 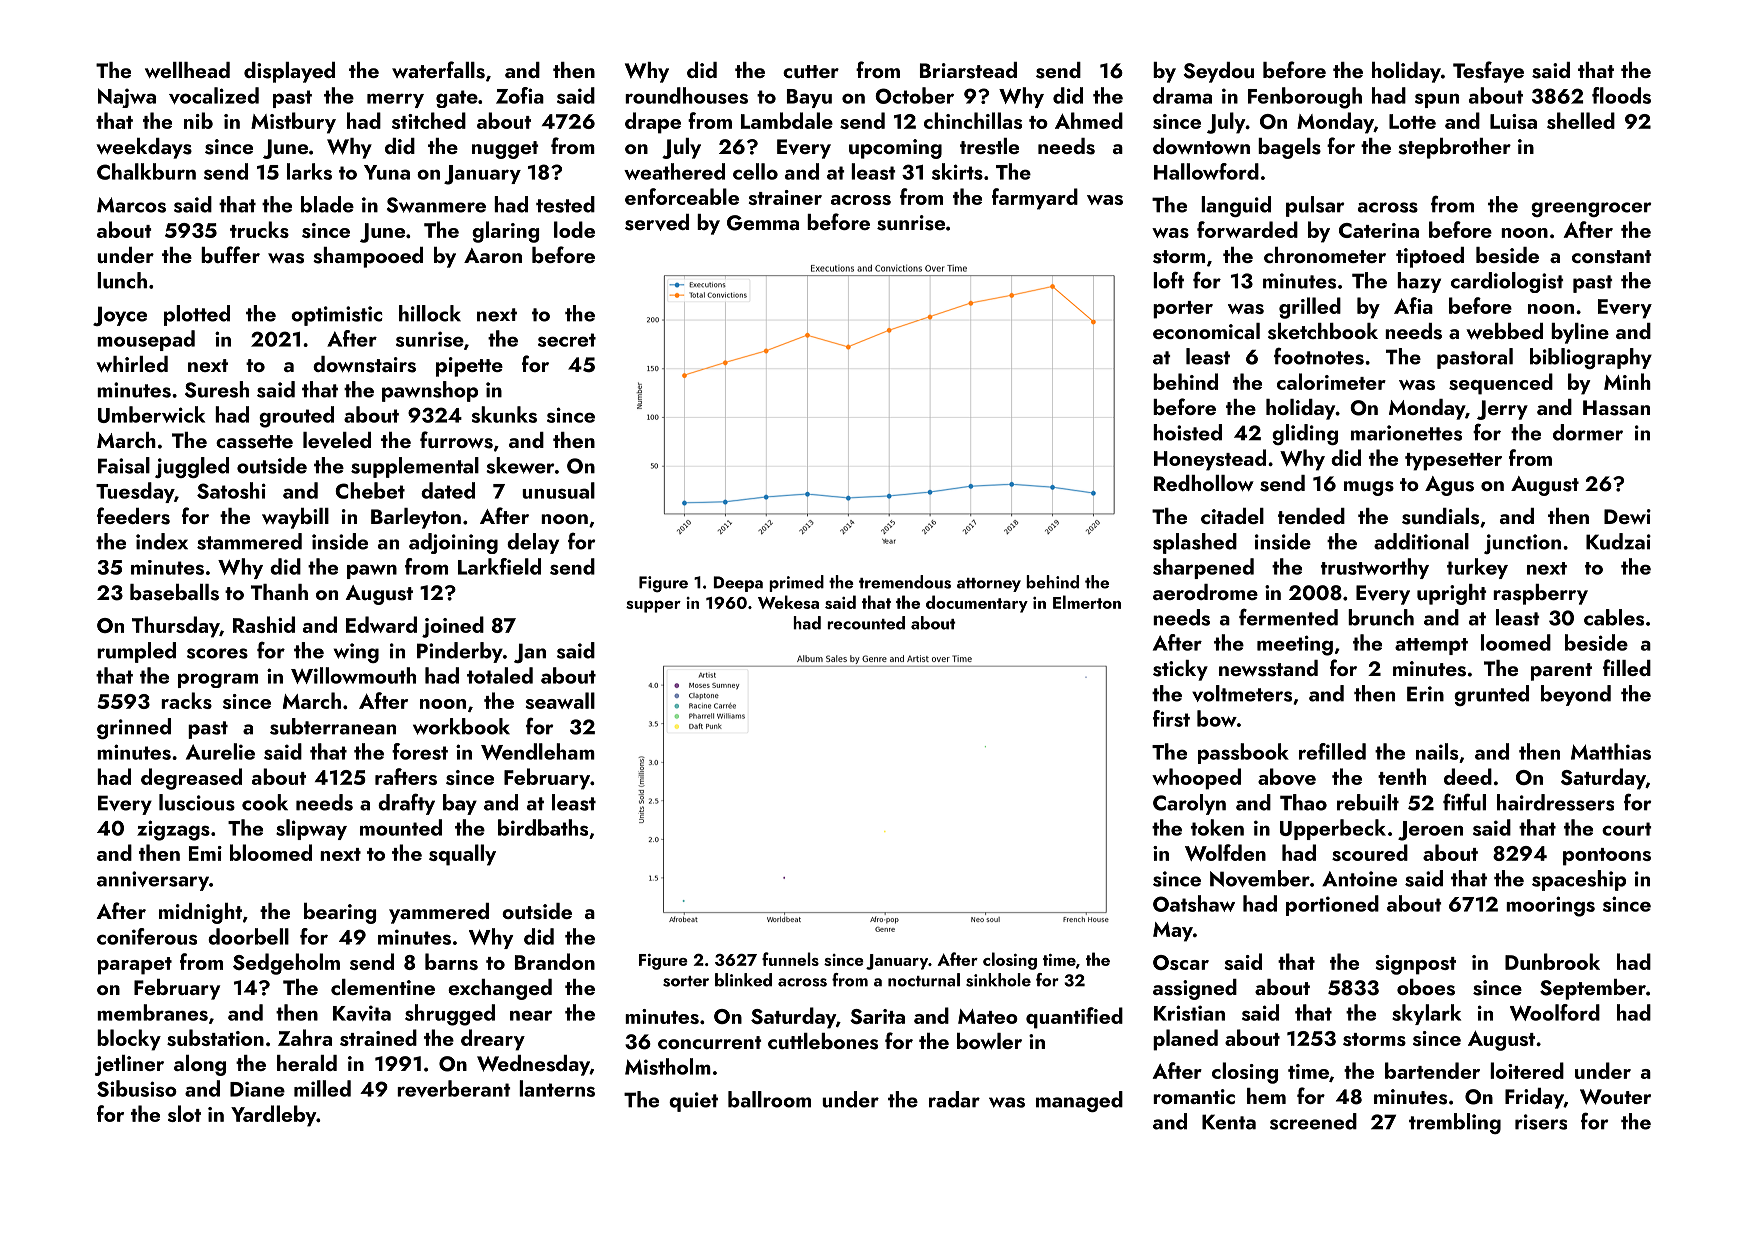 I want to click on tiptoed, so click(x=1430, y=257).
